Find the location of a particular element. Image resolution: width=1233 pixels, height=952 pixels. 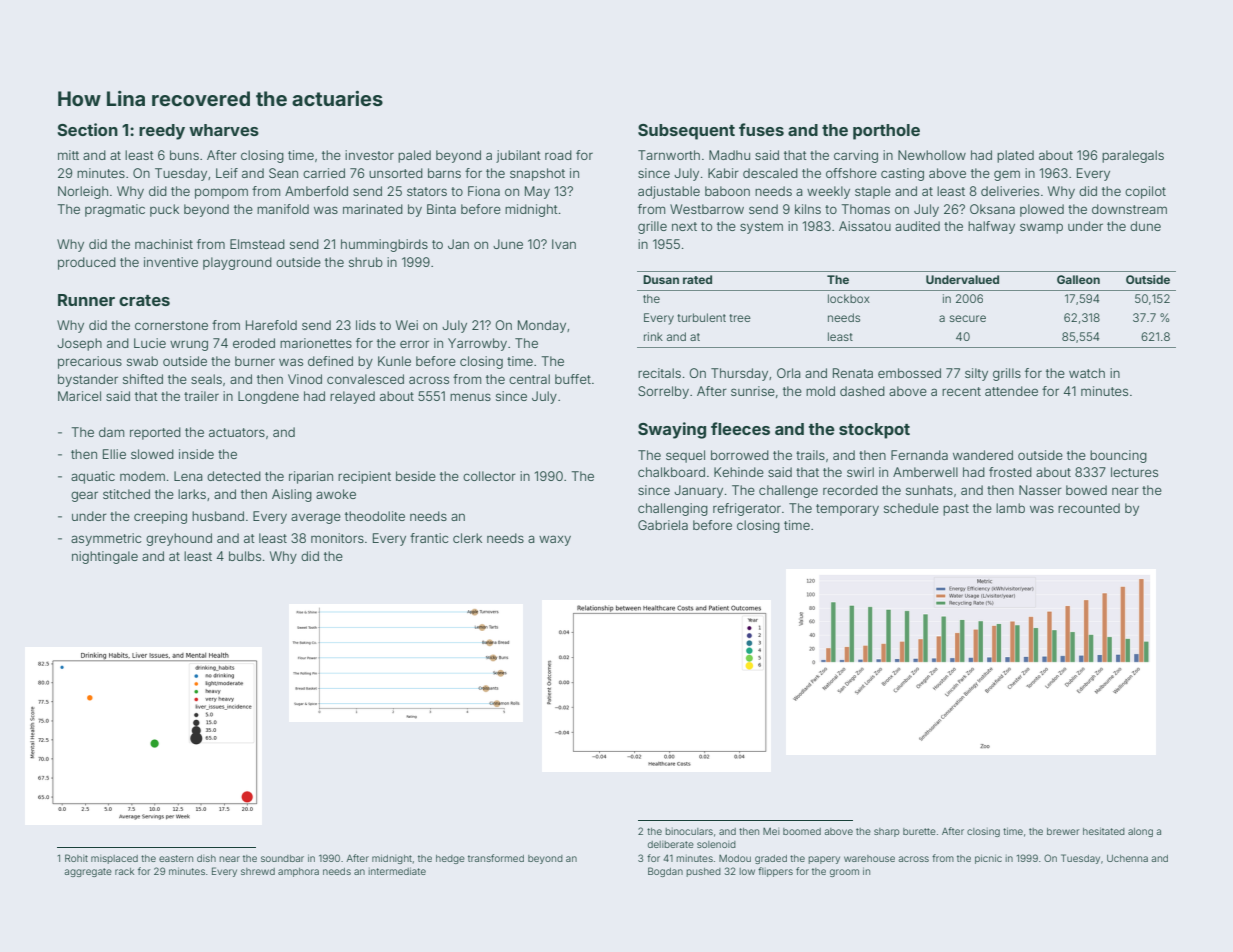

jubilant is located at coordinates (518, 156).
